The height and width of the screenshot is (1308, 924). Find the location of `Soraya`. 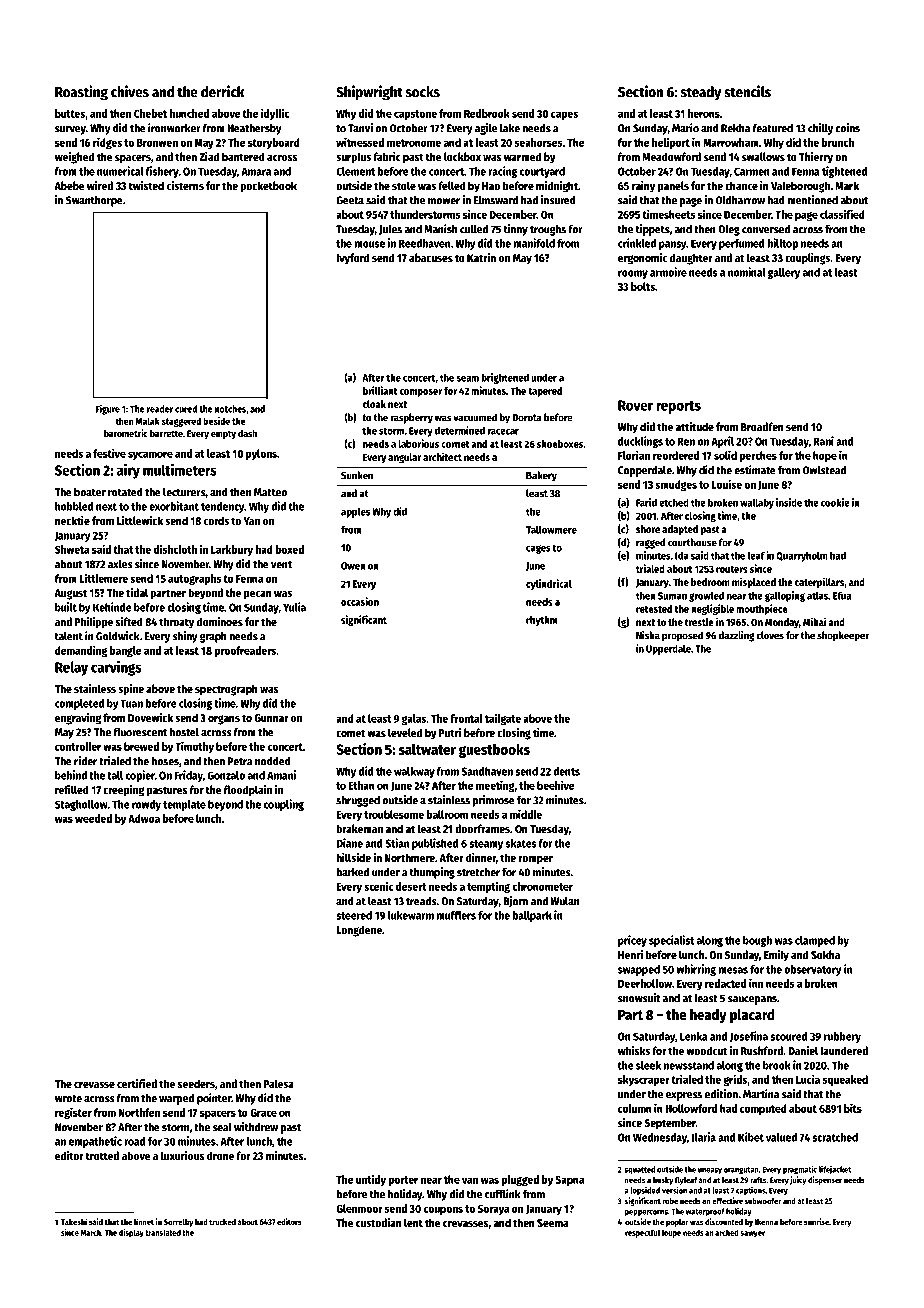

Soraya is located at coordinates (493, 1209).
